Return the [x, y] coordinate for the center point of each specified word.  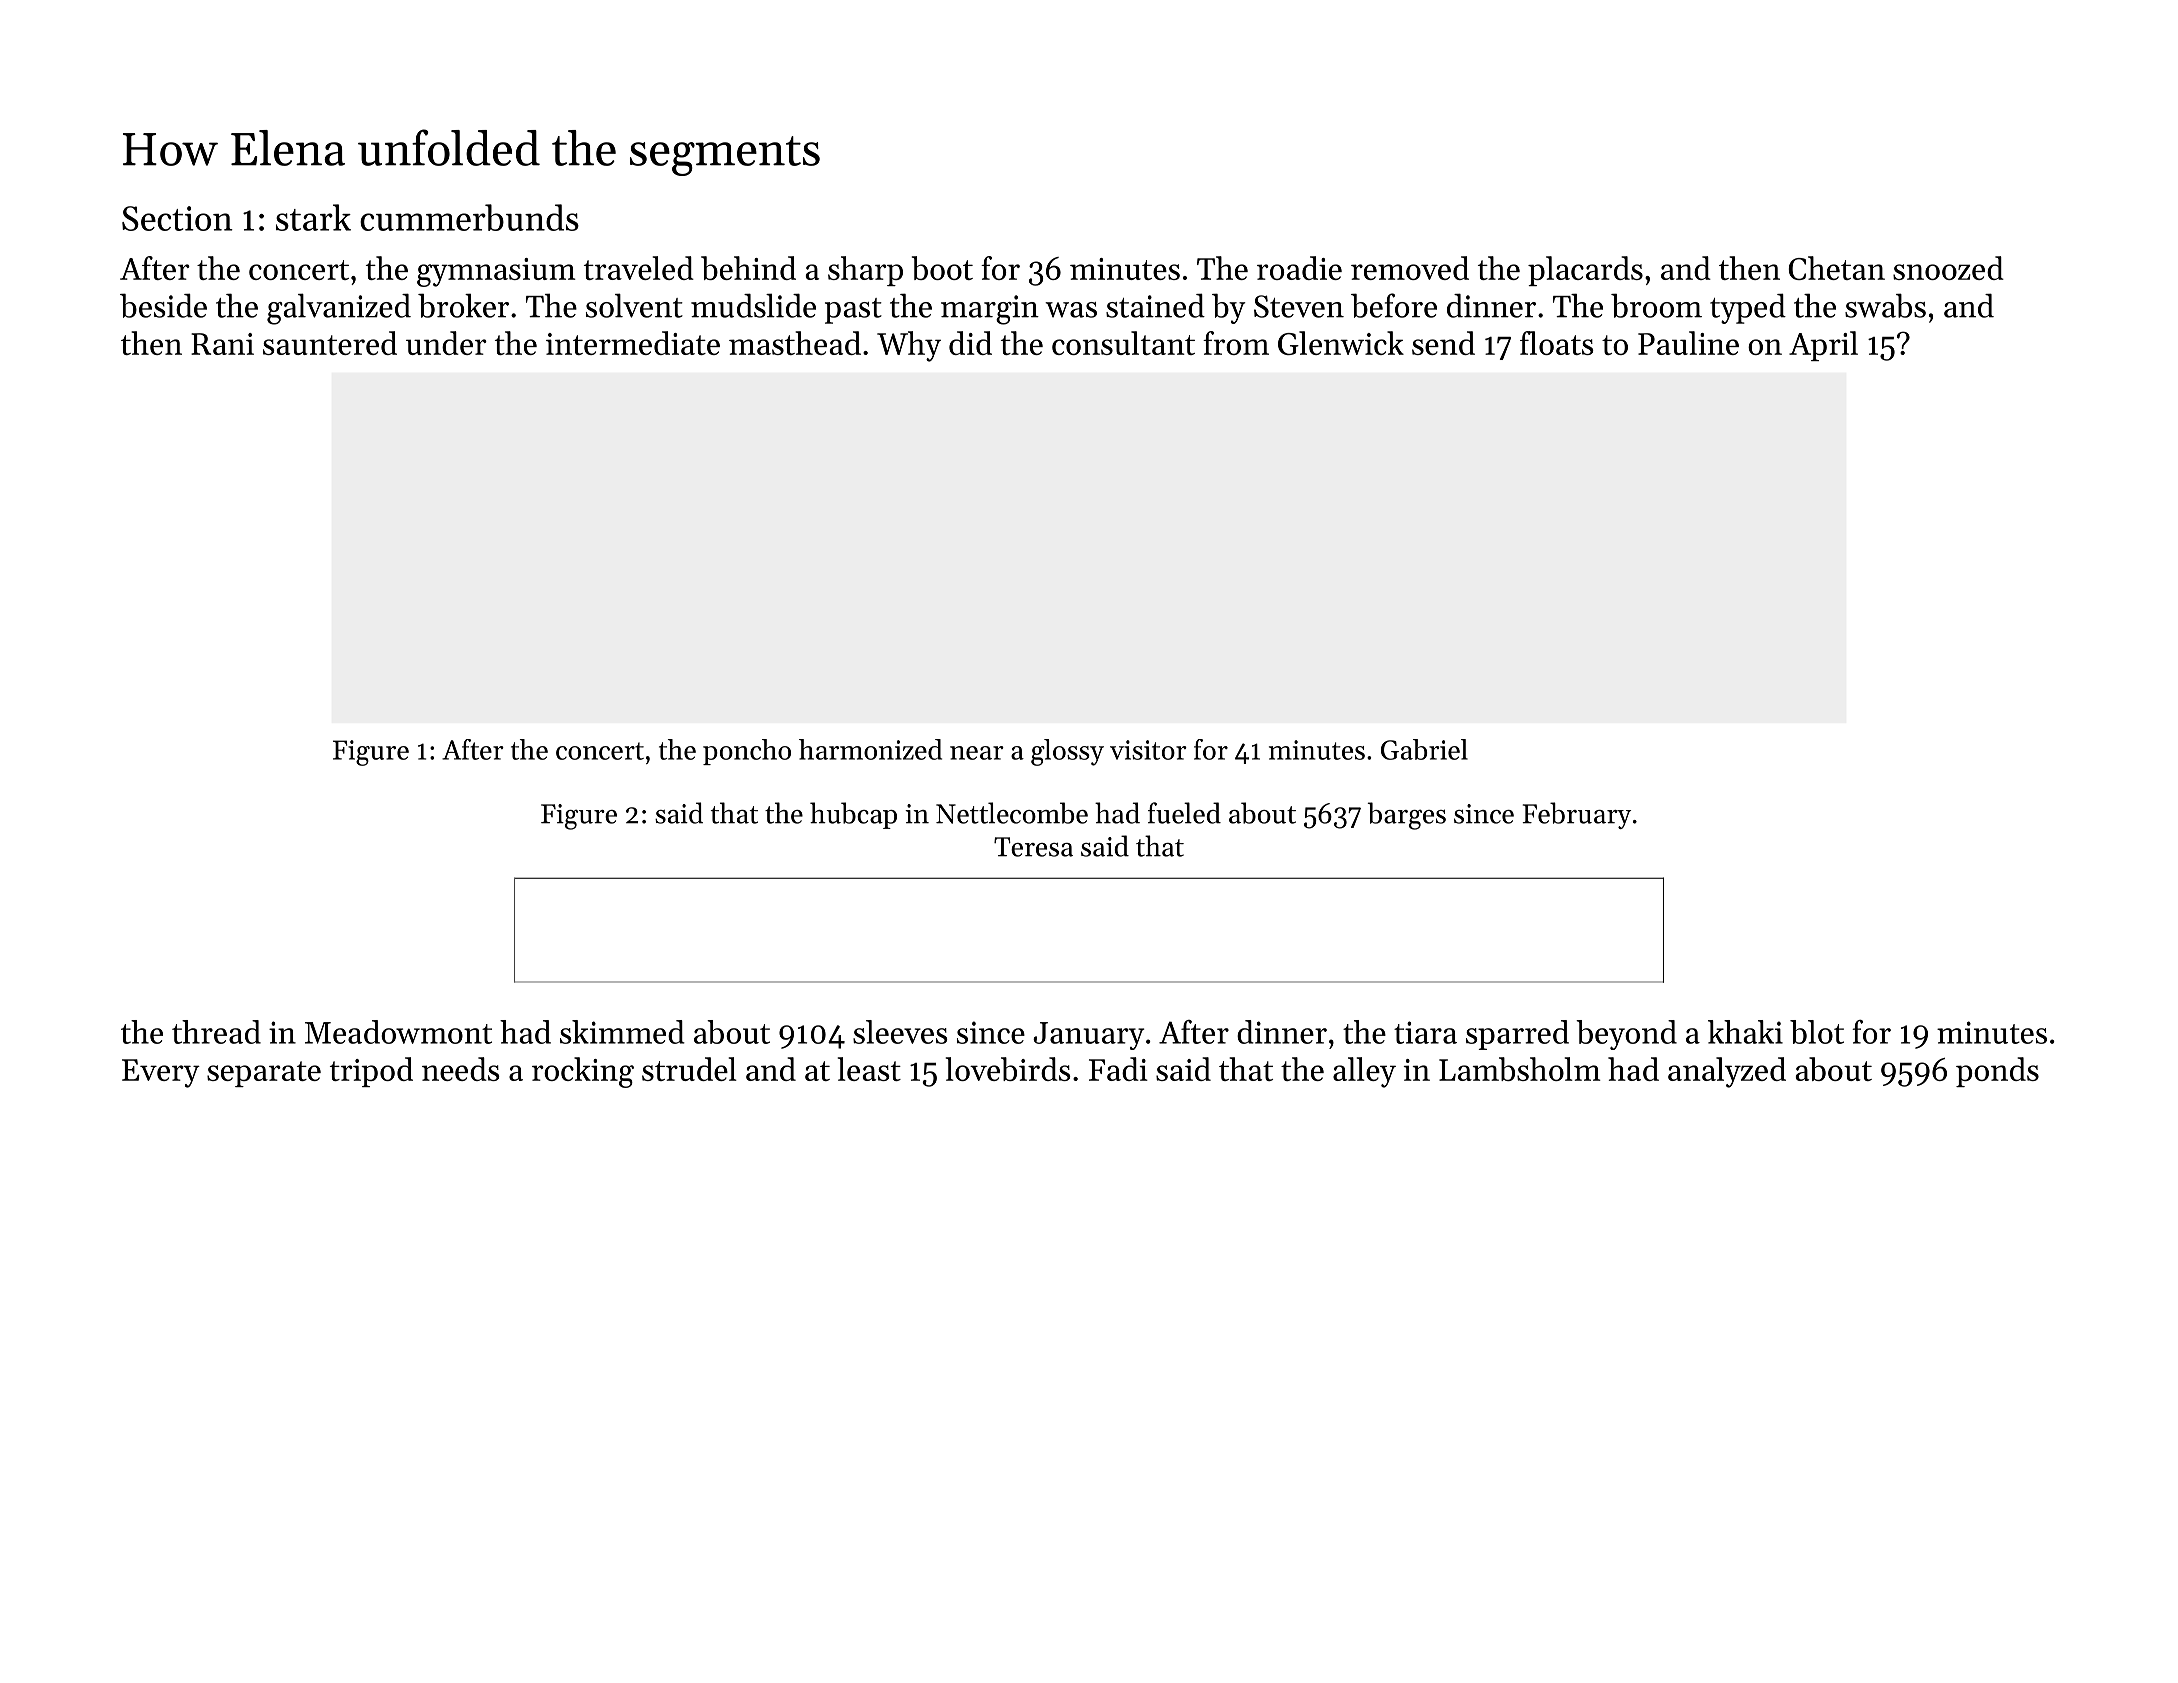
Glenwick [1341, 343]
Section [177, 218]
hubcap [853, 815]
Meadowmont [398, 1032]
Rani [222, 344]
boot [942, 268]
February [1577, 815]
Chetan [1837, 268]
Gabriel [1424, 749]
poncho [747, 752]
